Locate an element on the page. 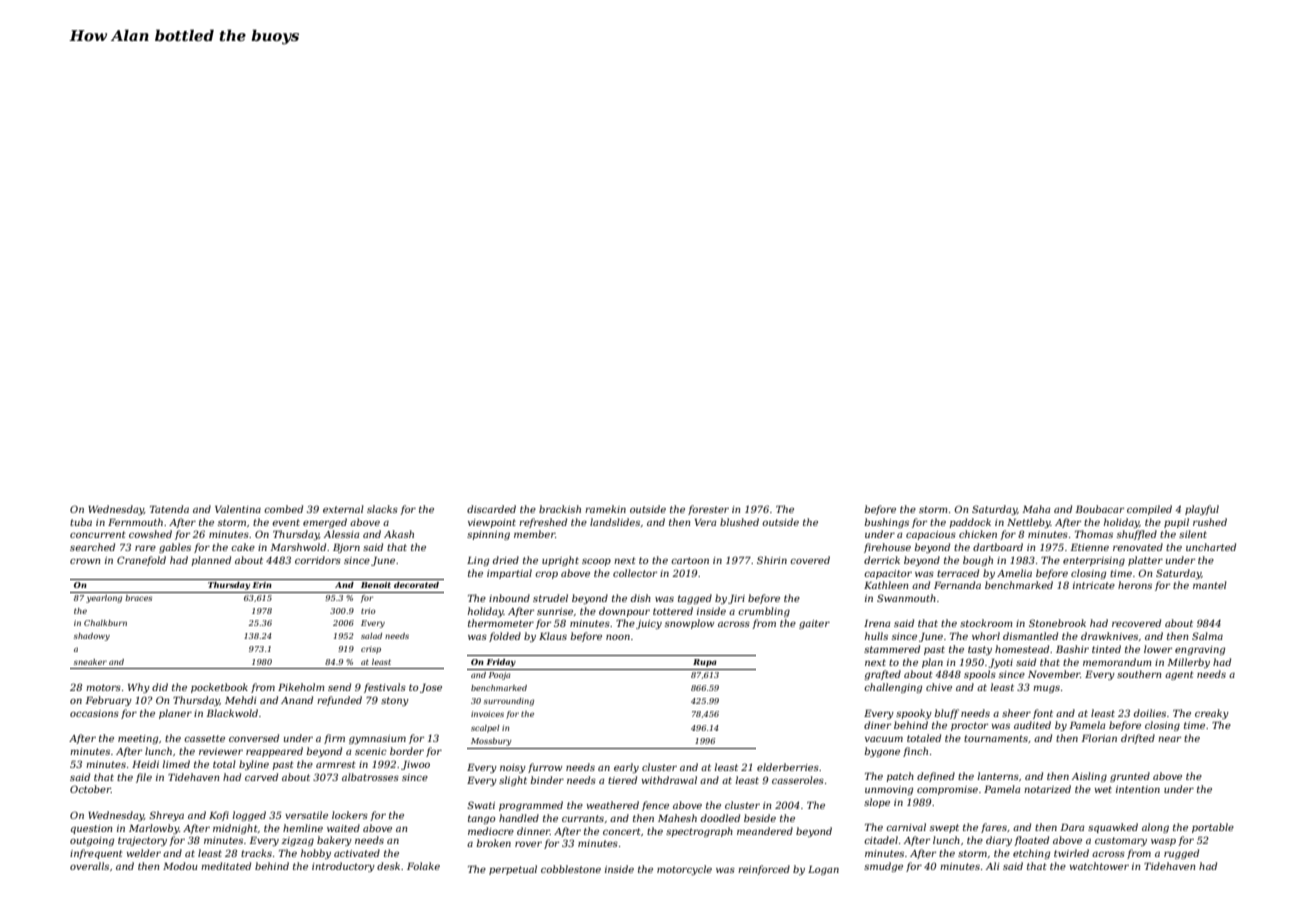 This image has width=1308, height=924. Valentina is located at coordinates (238, 509).
